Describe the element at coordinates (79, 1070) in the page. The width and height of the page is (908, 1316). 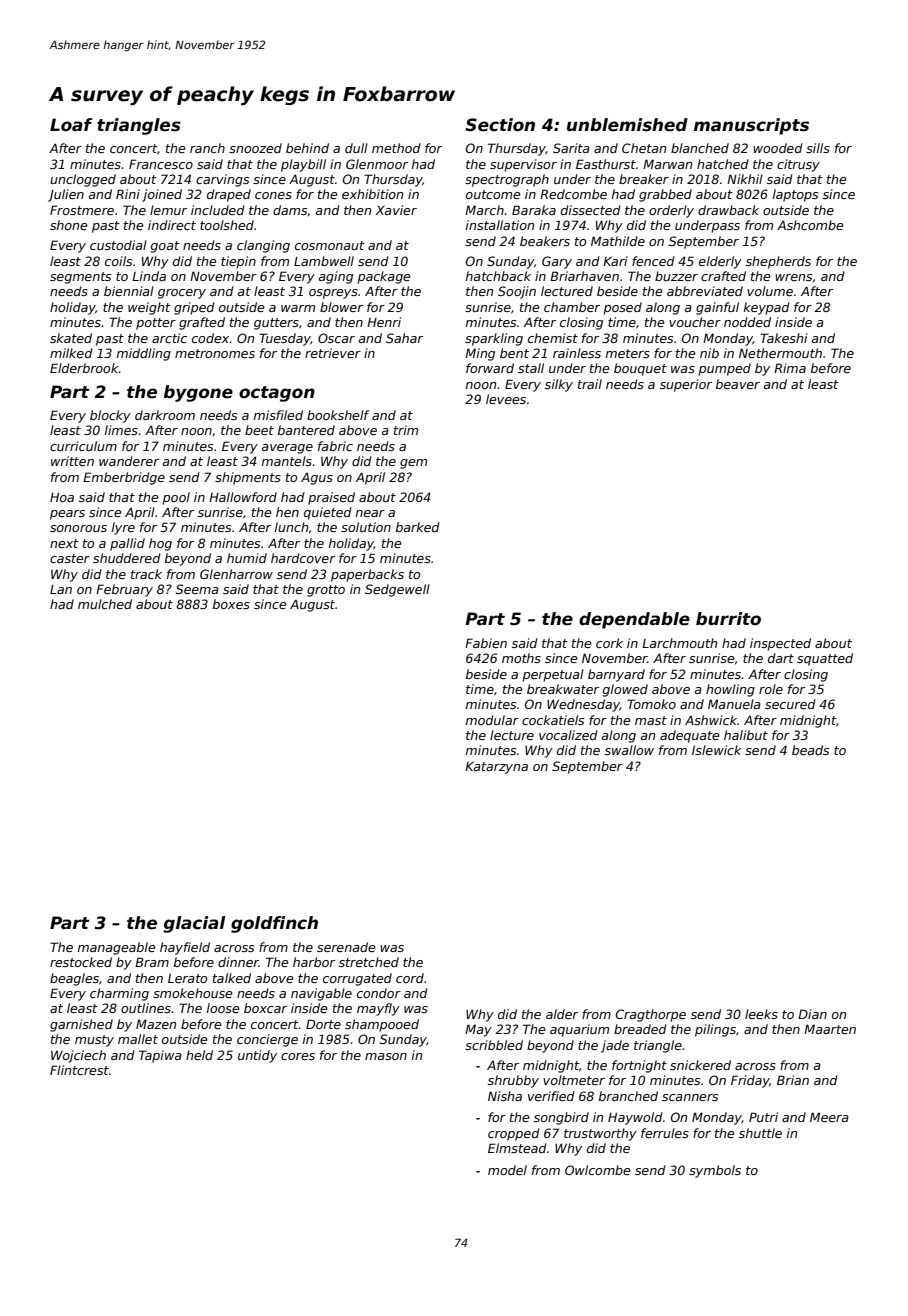
I see `Flintcrest` at that location.
